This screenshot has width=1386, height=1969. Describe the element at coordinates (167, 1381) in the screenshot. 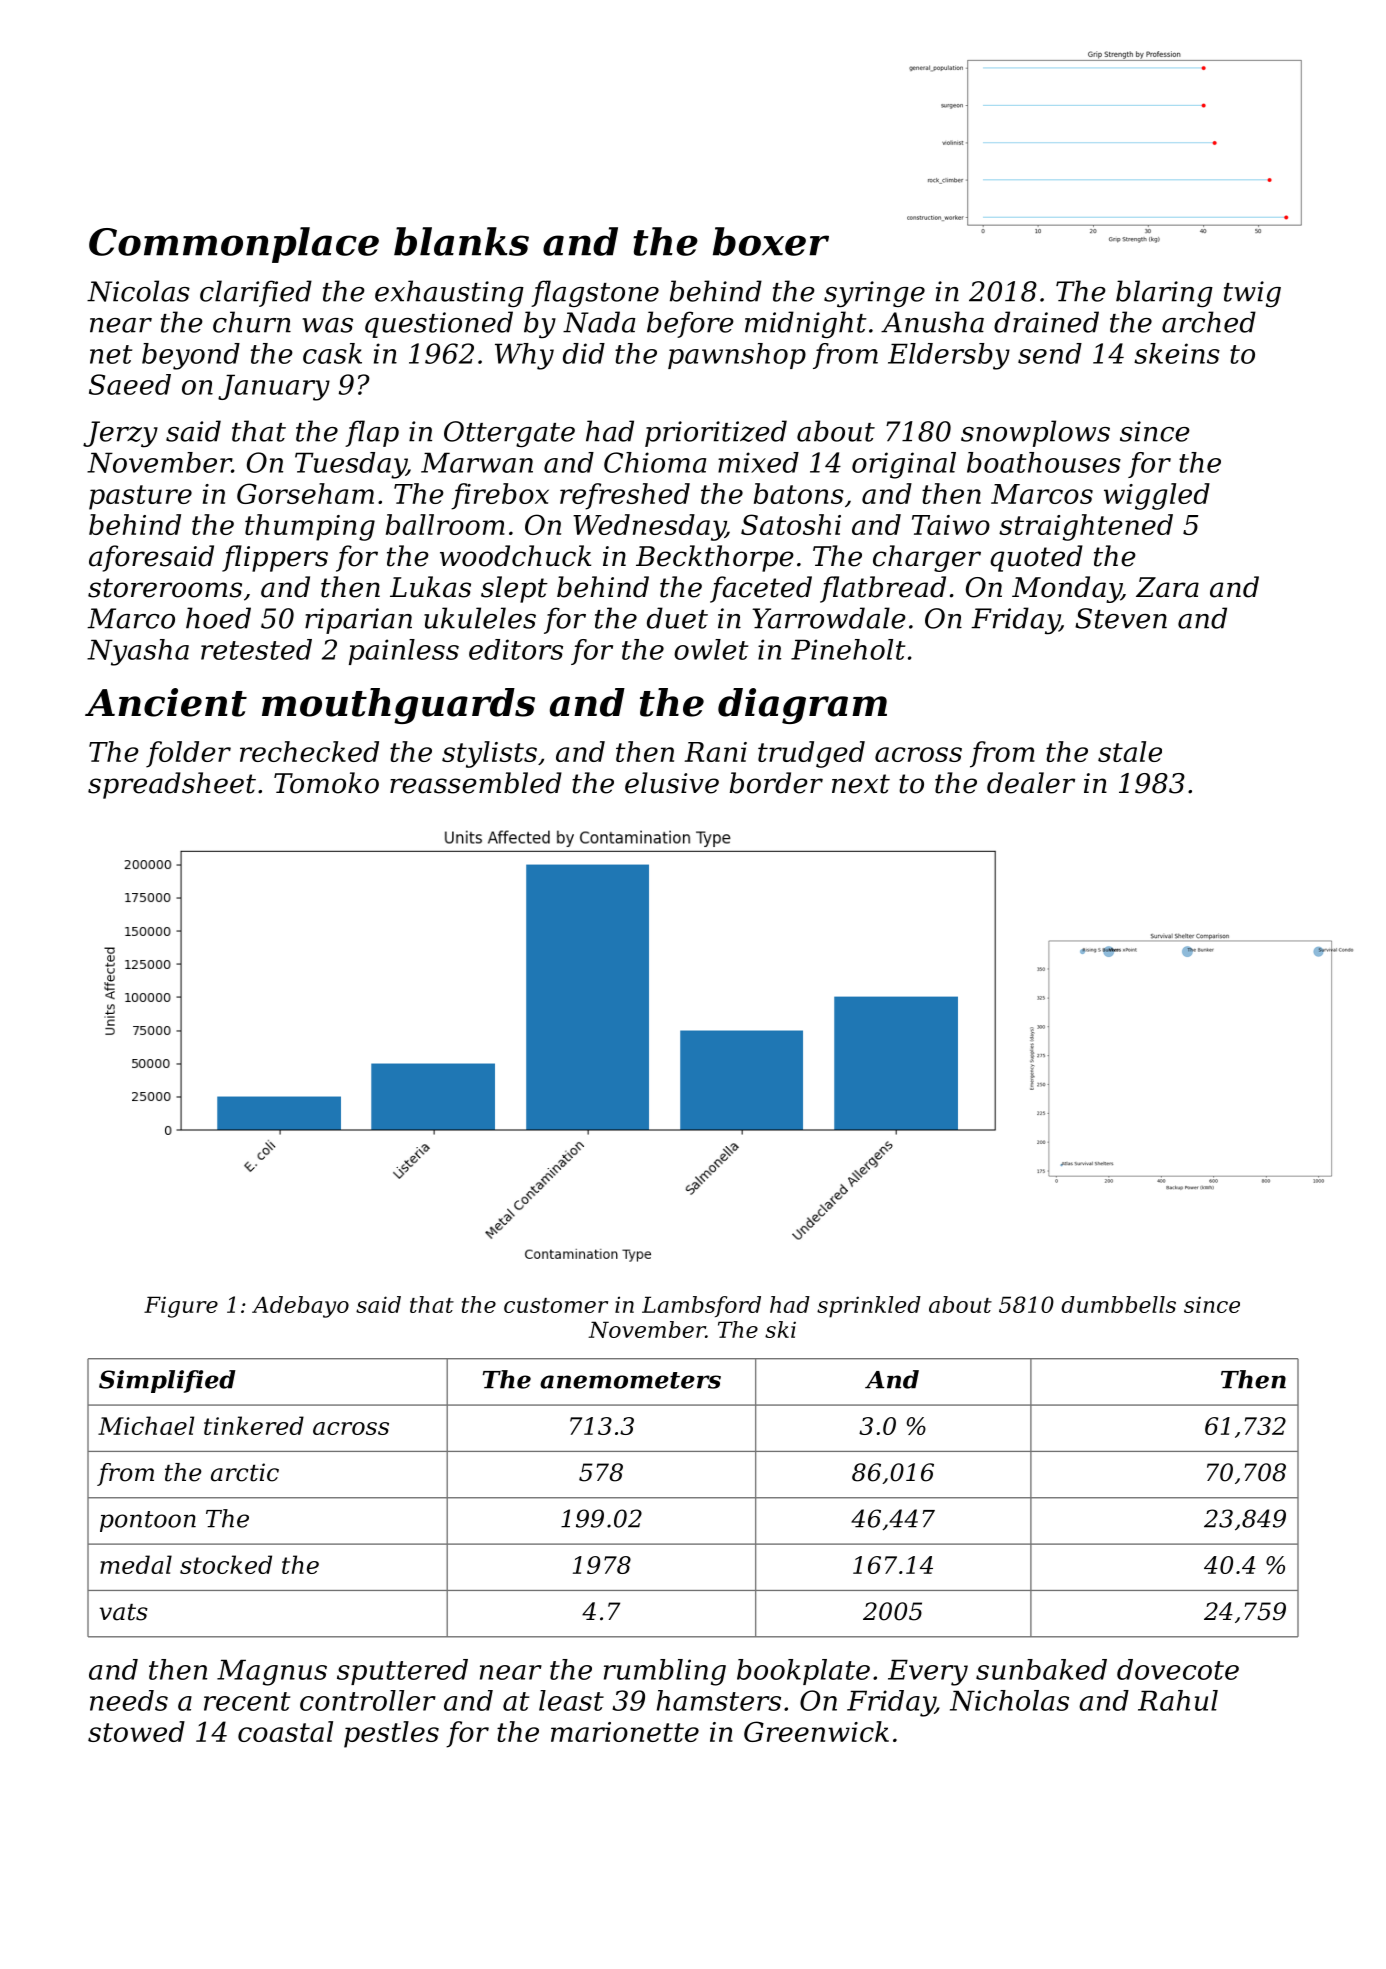

I see `Simplified` at that location.
